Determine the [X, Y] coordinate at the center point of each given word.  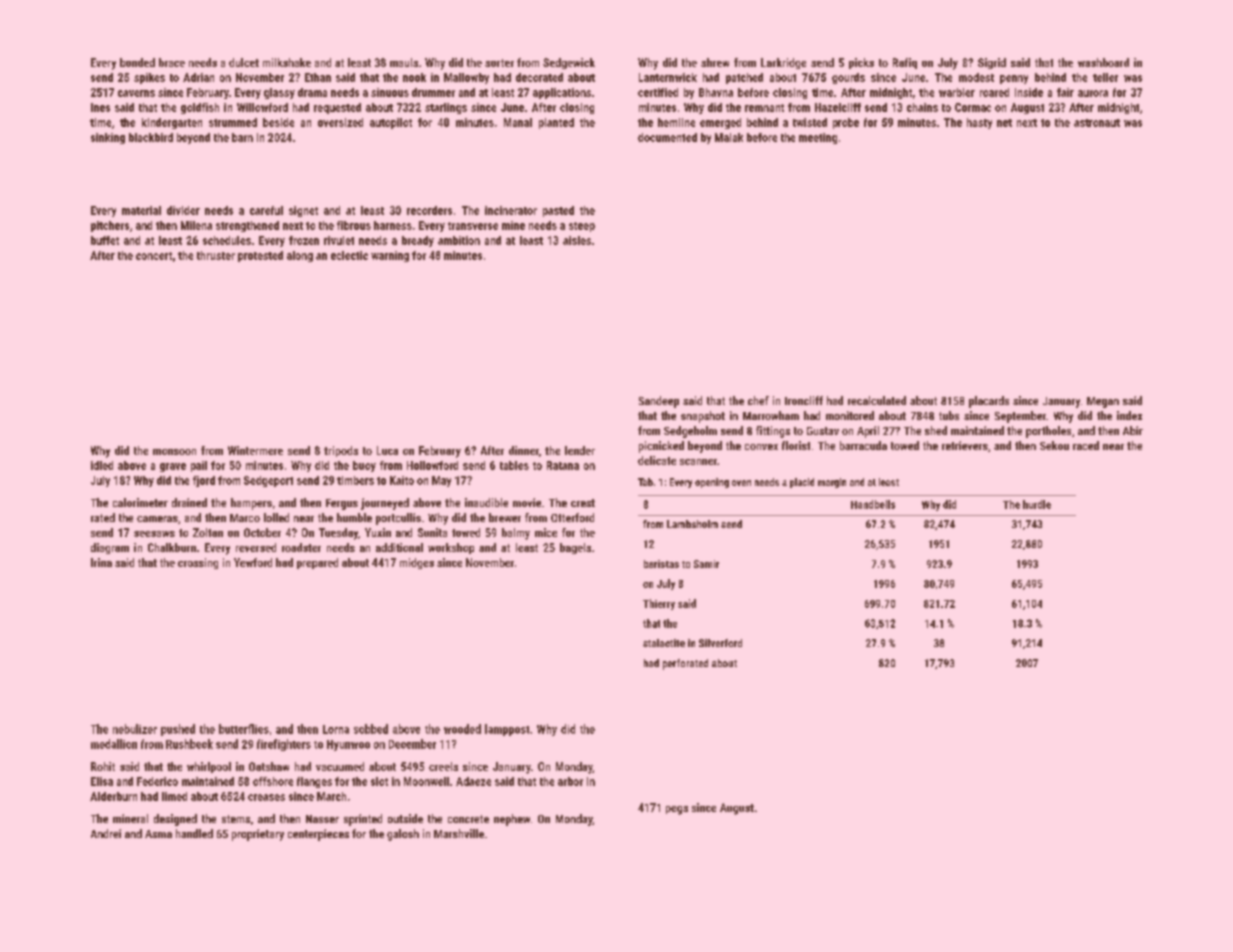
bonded [137, 62]
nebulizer [135, 729]
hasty [979, 123]
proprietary [258, 835]
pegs [677, 810]
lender [580, 450]
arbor [570, 781]
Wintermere [255, 450]
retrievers [965, 445]
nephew [512, 820]
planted [556, 123]
